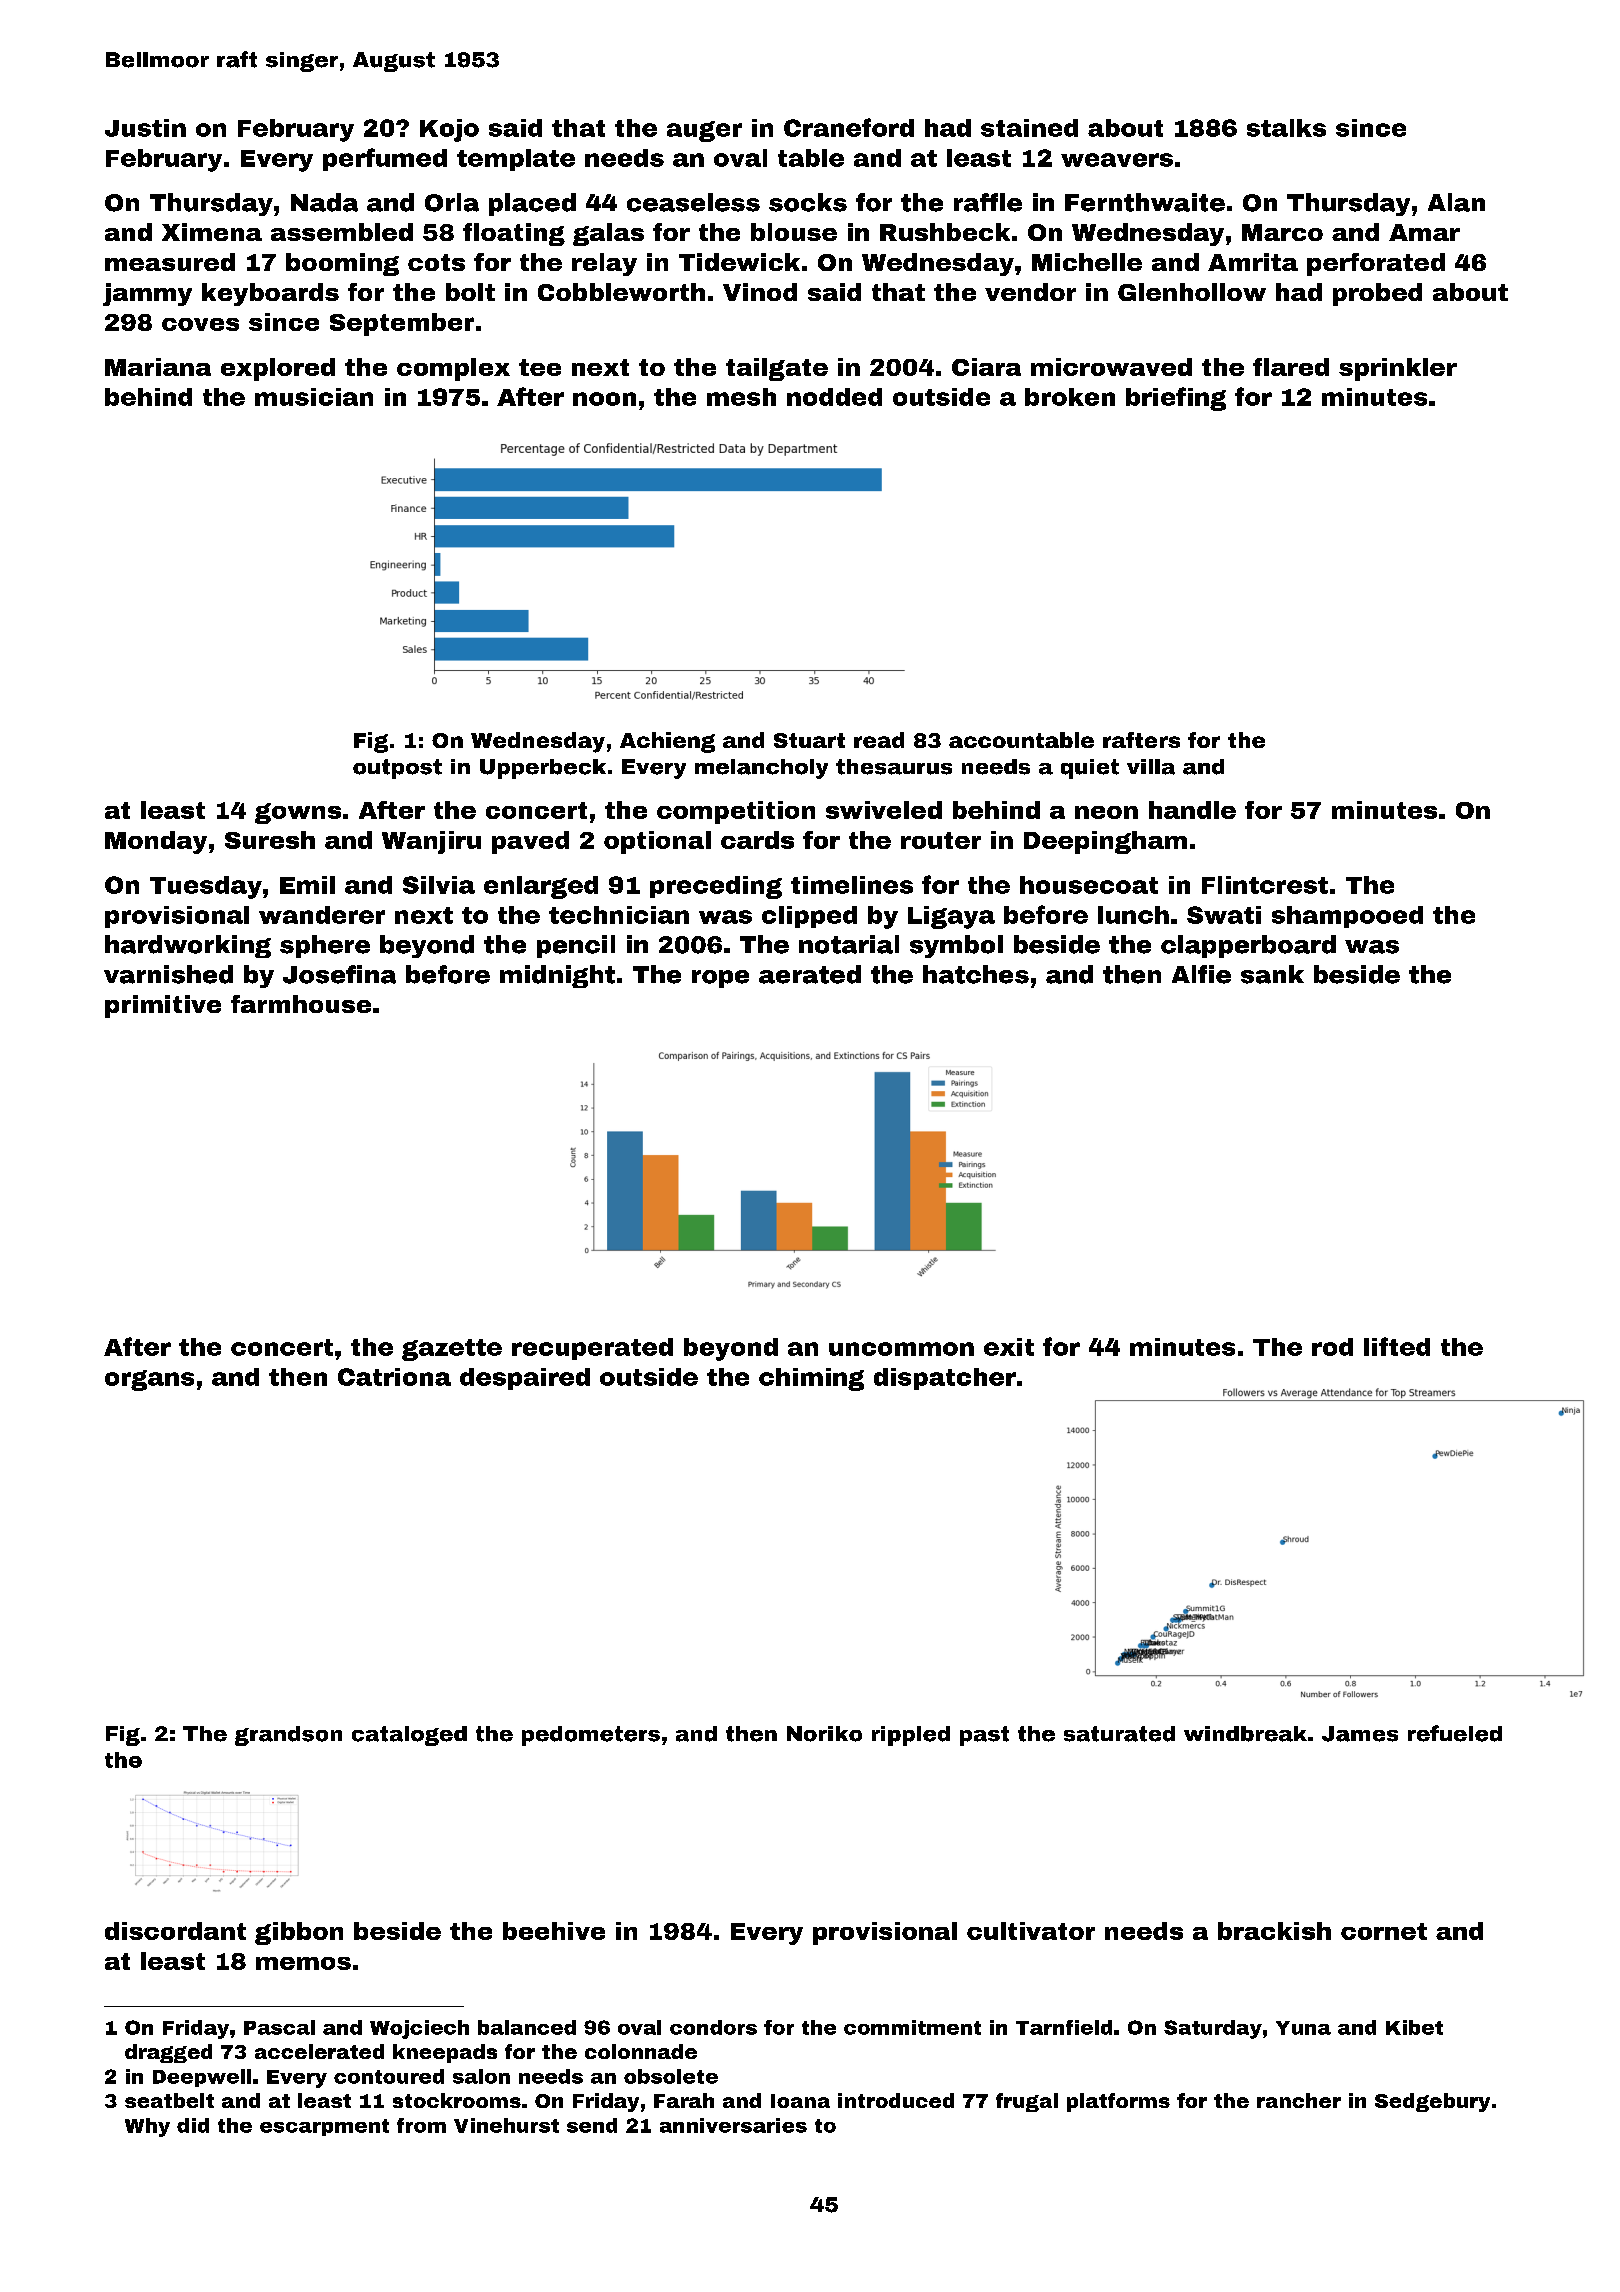  Describe the element at coordinates (1398, 369) in the document. I see `sprinkler` at that location.
